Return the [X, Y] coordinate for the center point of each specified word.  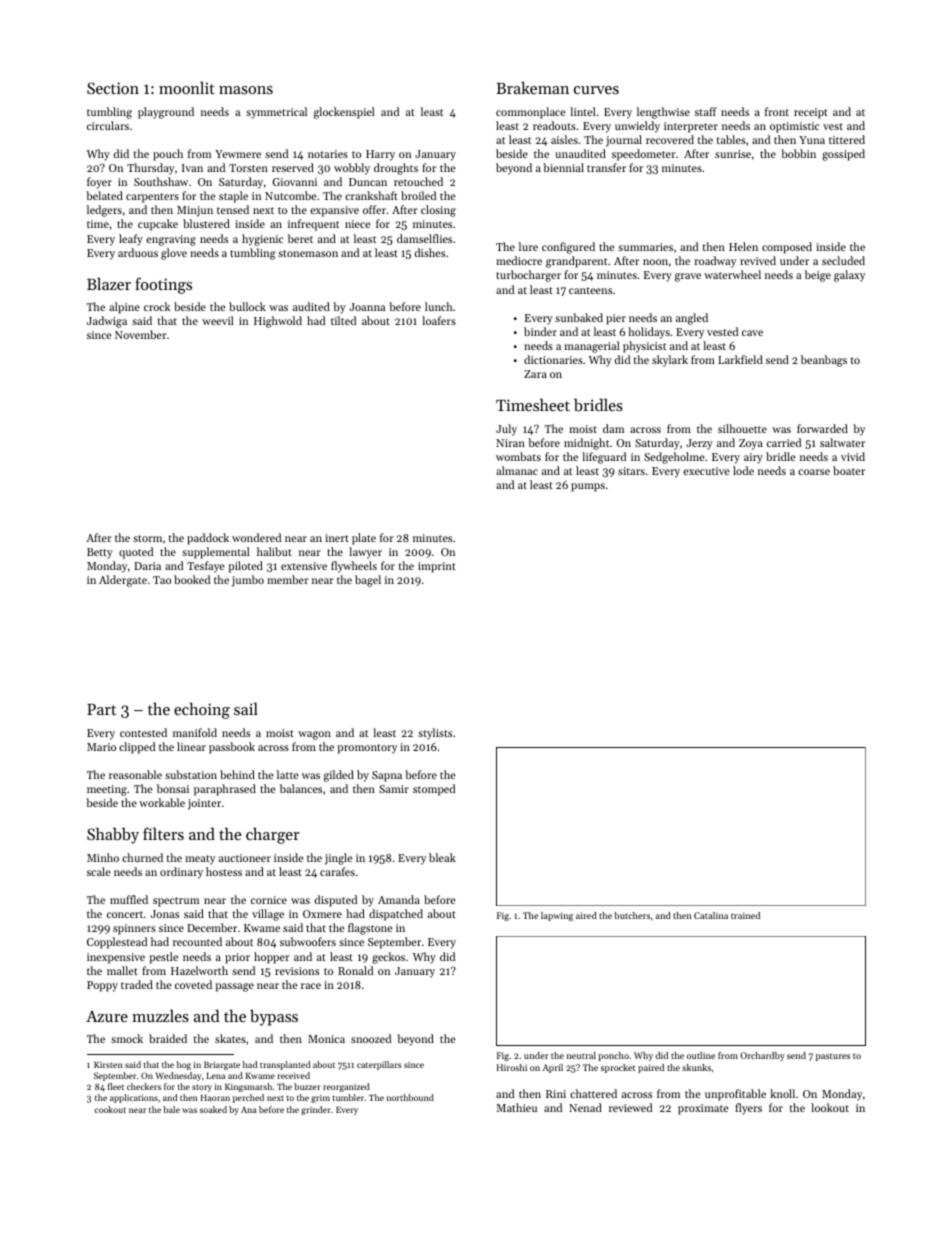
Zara [535, 374]
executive [706, 471]
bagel [368, 581]
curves [596, 90]
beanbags [824, 361]
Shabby [113, 835]
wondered [256, 537]
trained [745, 915]
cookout [110, 1109]
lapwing [557, 916]
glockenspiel [344, 113]
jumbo [248, 581]
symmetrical [276, 113]
